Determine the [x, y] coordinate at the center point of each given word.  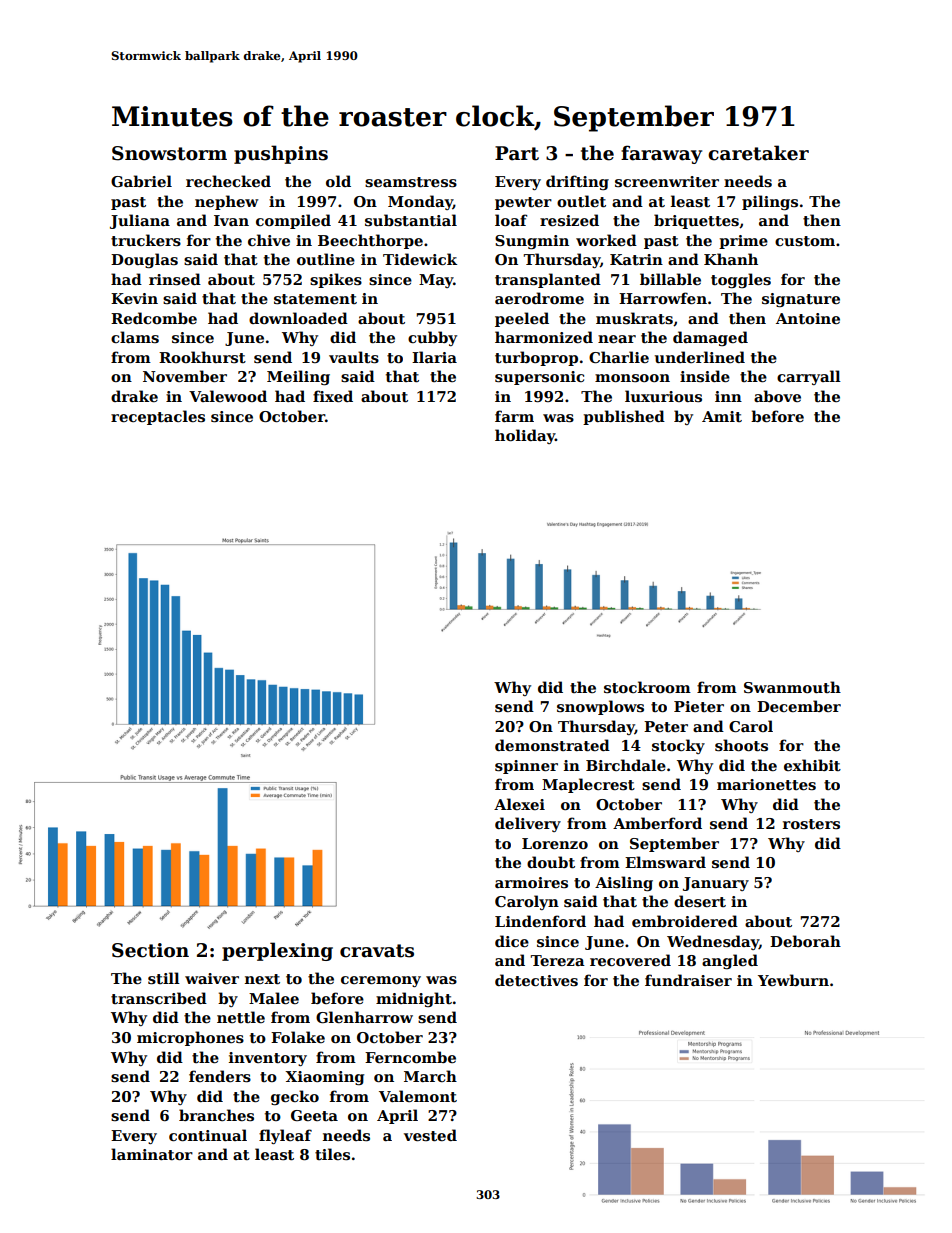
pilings [770, 202]
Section [150, 950]
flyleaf [285, 1136]
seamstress [411, 182]
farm [514, 416]
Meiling [298, 377]
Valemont [418, 1096]
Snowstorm [169, 153]
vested [430, 1135]
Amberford [657, 823]
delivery [528, 824]
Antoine [808, 318]
